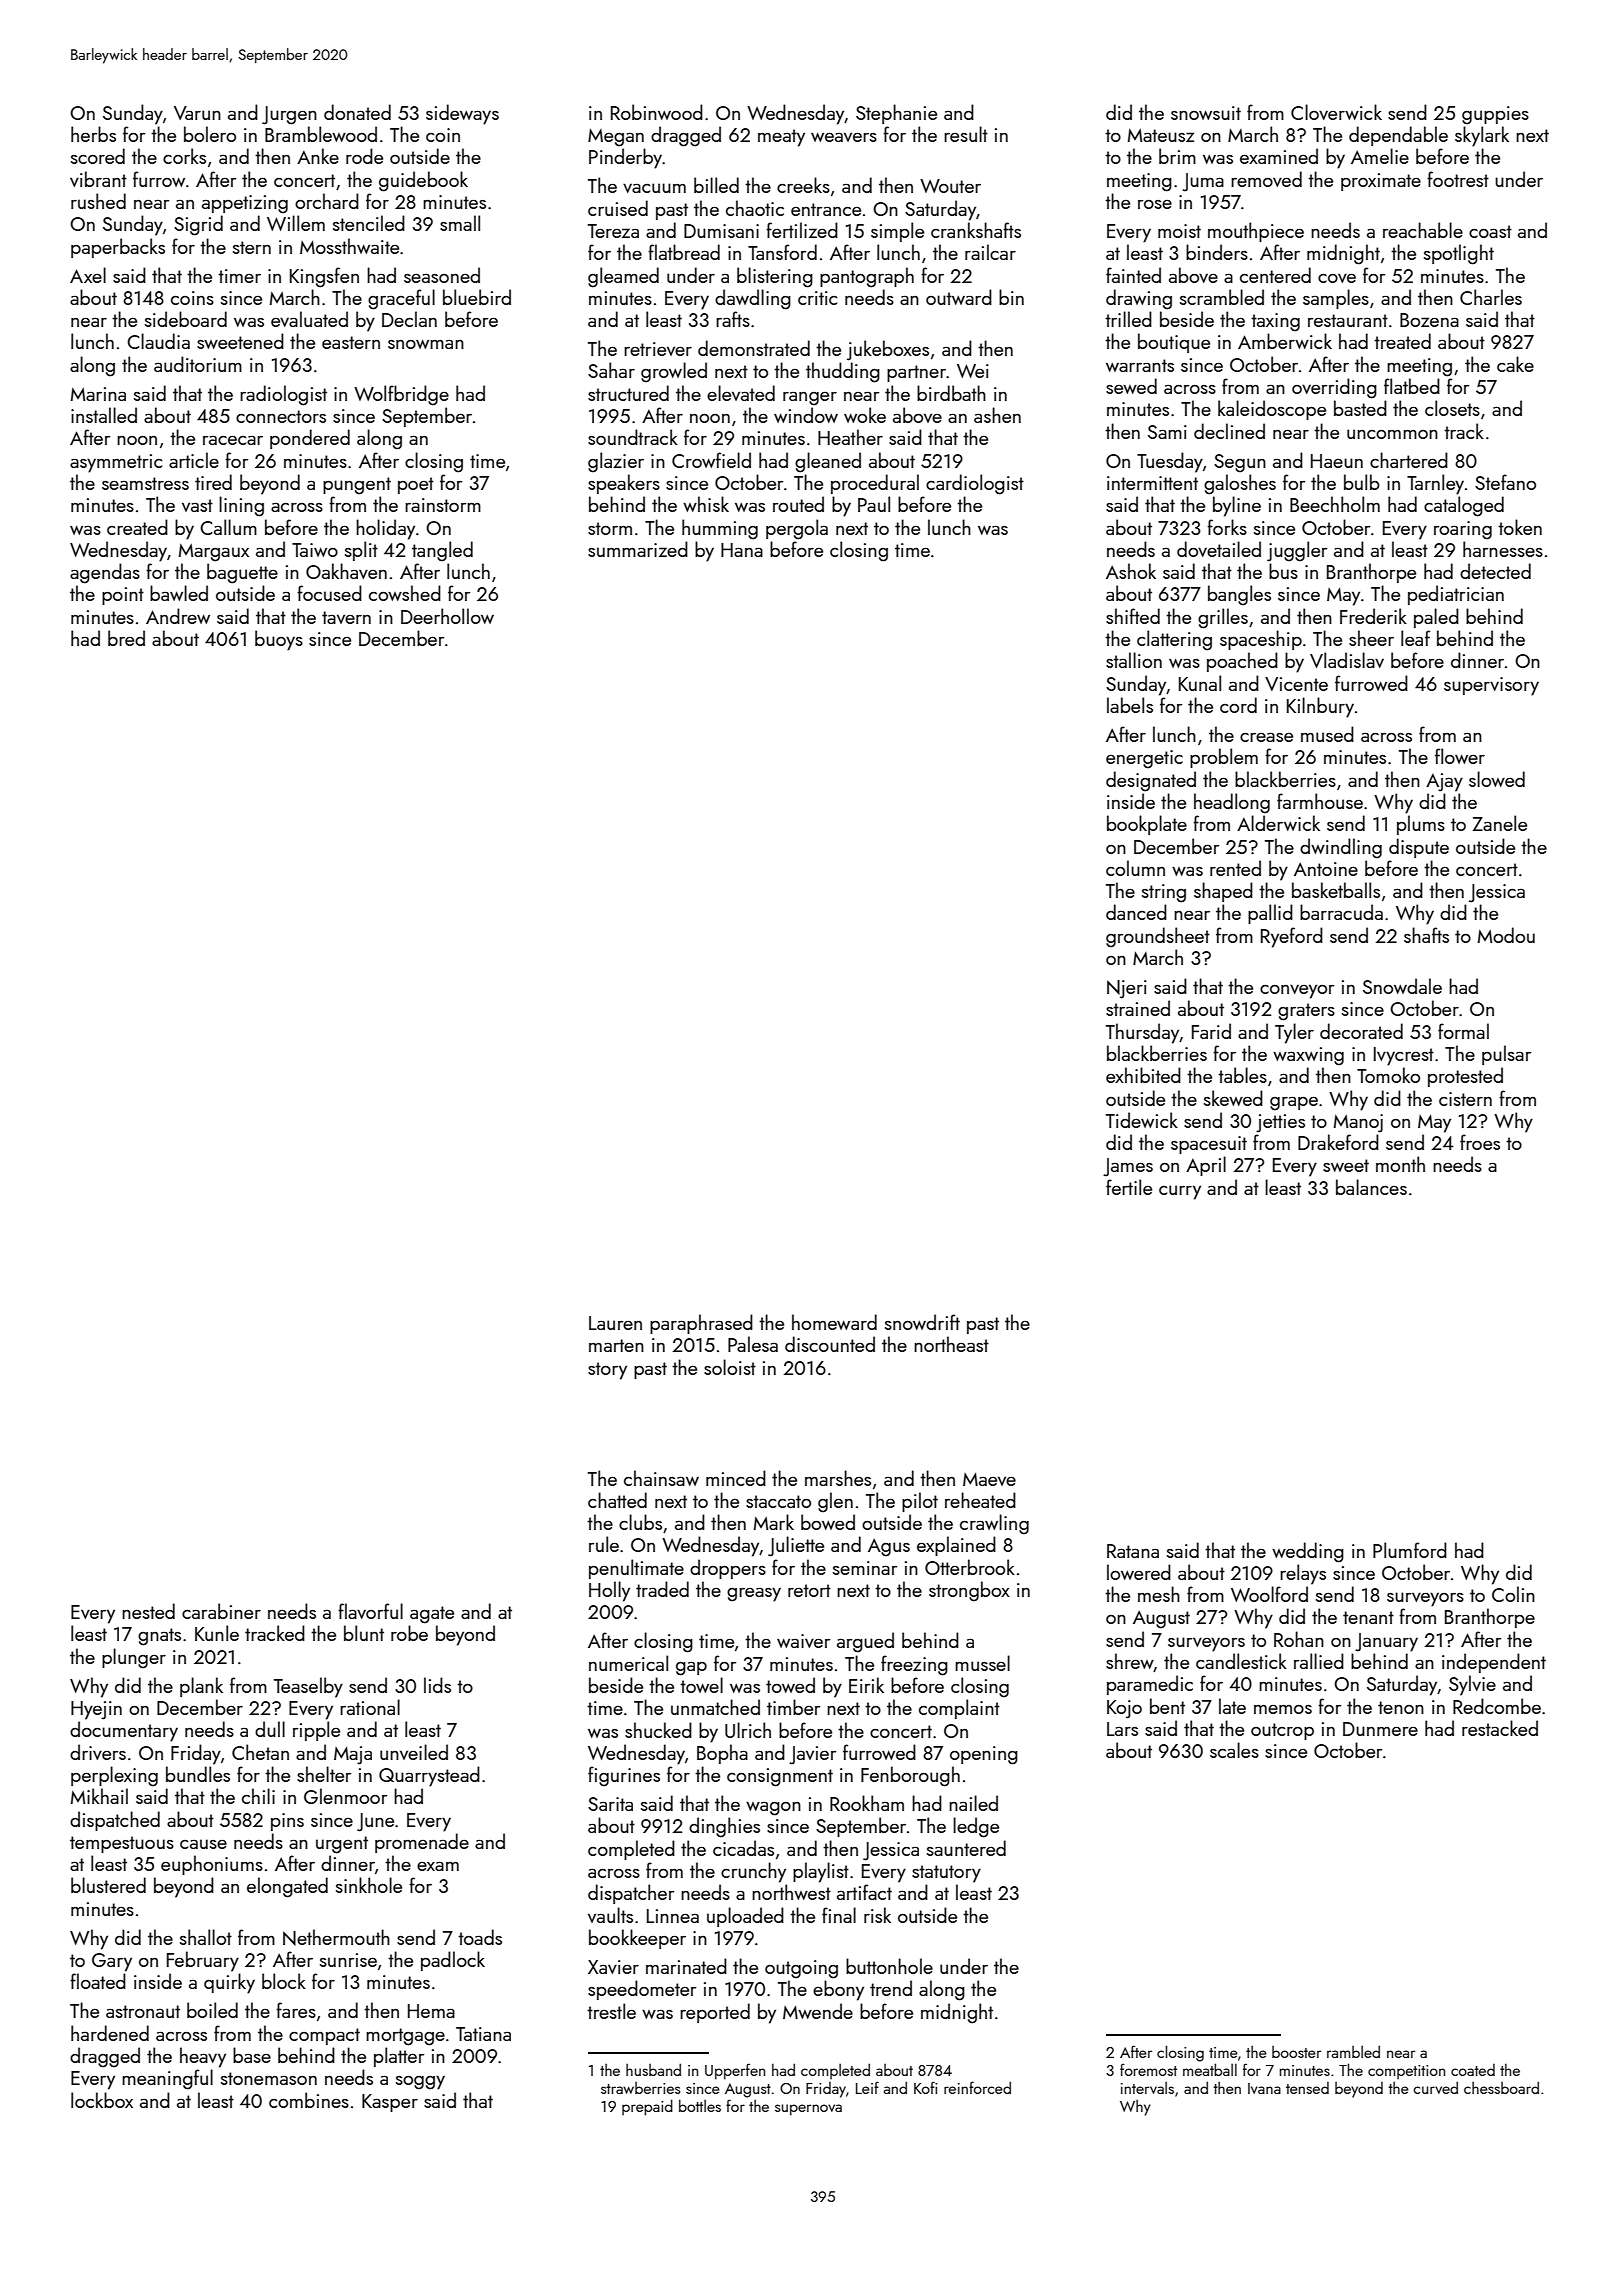 Image resolution: width=1620 pixels, height=2292 pixels. I want to click on chessboard, so click(1501, 2087).
